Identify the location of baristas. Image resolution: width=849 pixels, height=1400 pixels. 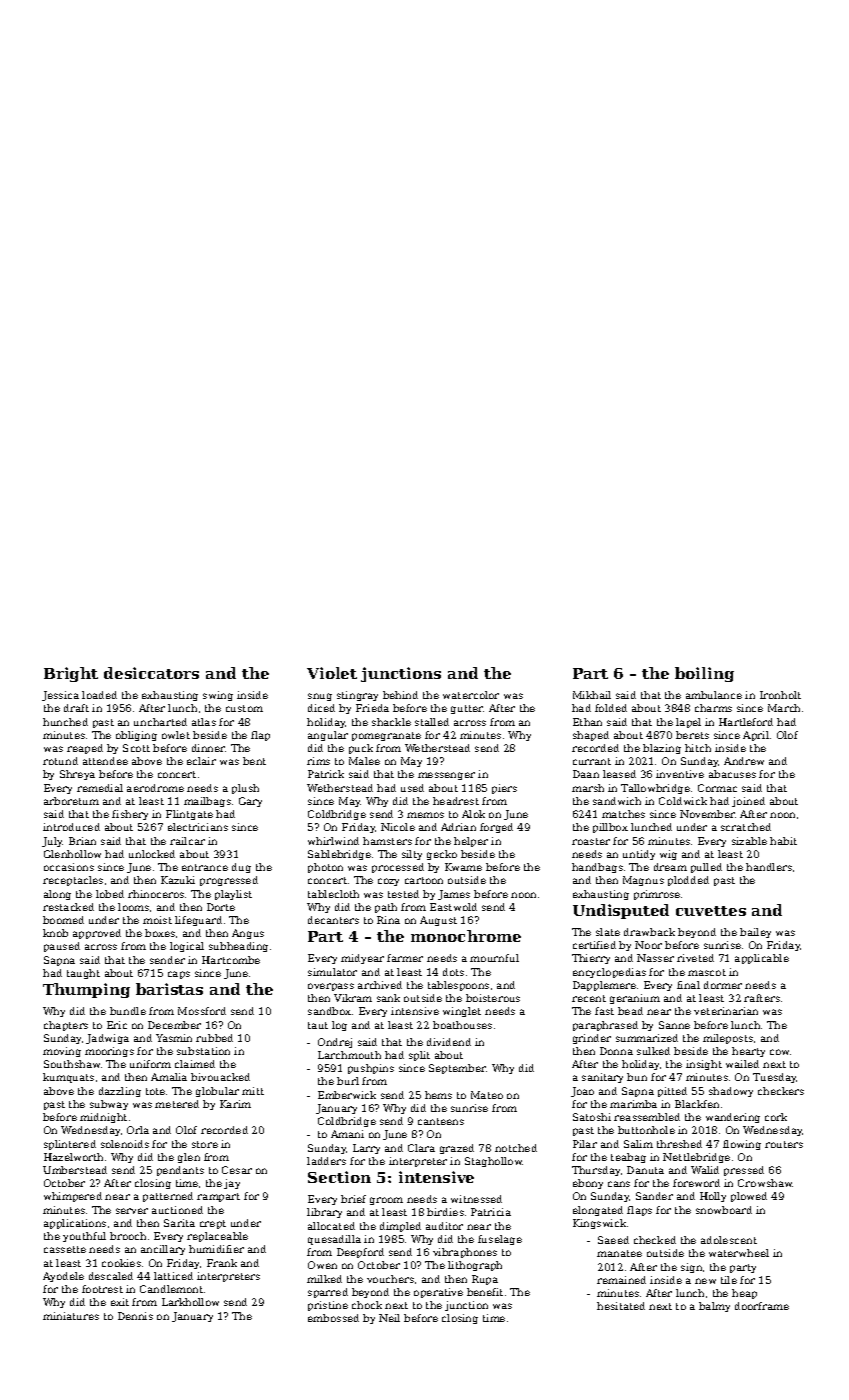
(169, 989).
